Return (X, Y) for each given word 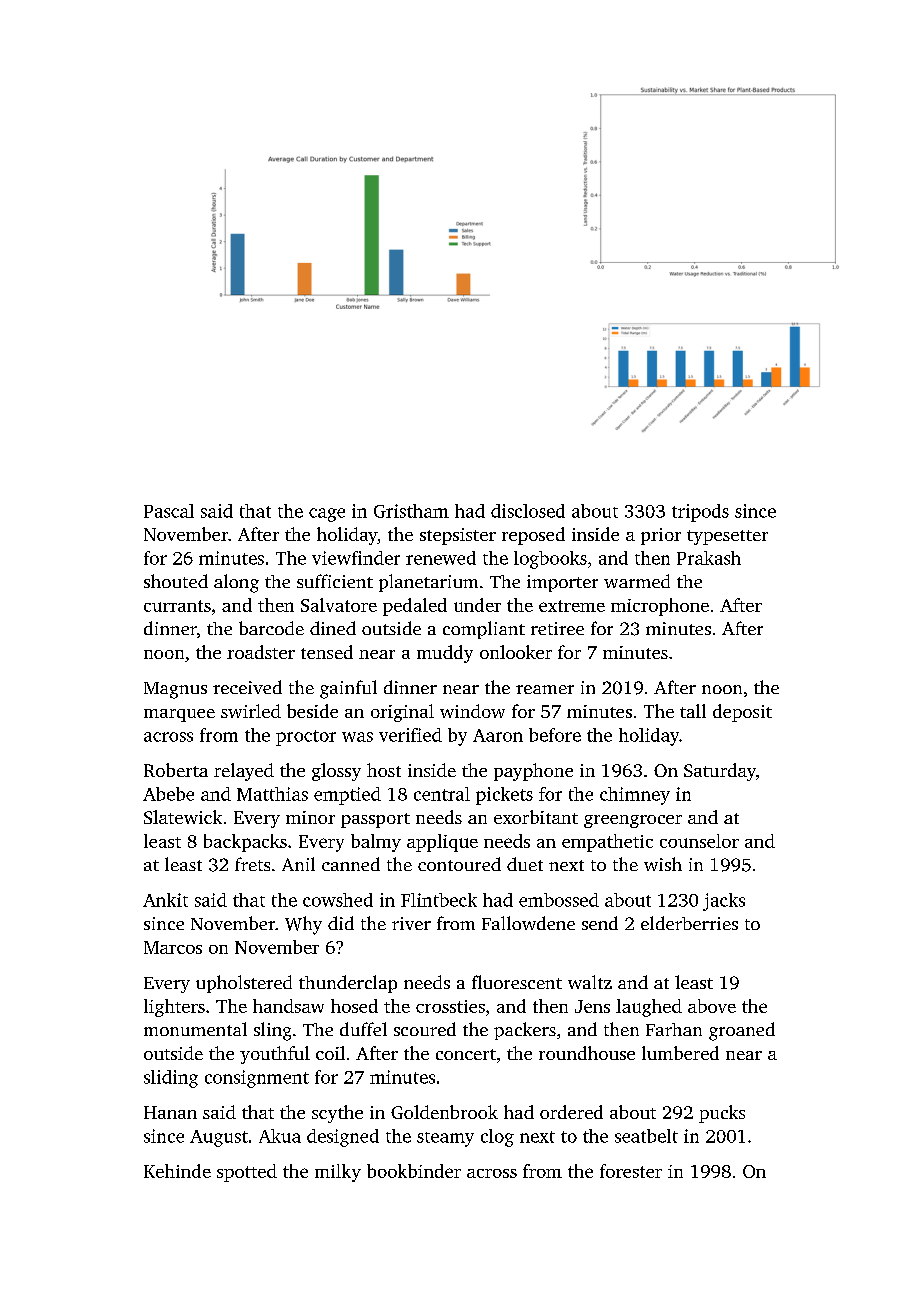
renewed (441, 558)
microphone (660, 607)
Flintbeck (439, 900)
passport (375, 820)
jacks (724, 902)
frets (252, 864)
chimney (635, 796)
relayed (244, 772)
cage (327, 515)
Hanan (170, 1112)
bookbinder (414, 1171)
